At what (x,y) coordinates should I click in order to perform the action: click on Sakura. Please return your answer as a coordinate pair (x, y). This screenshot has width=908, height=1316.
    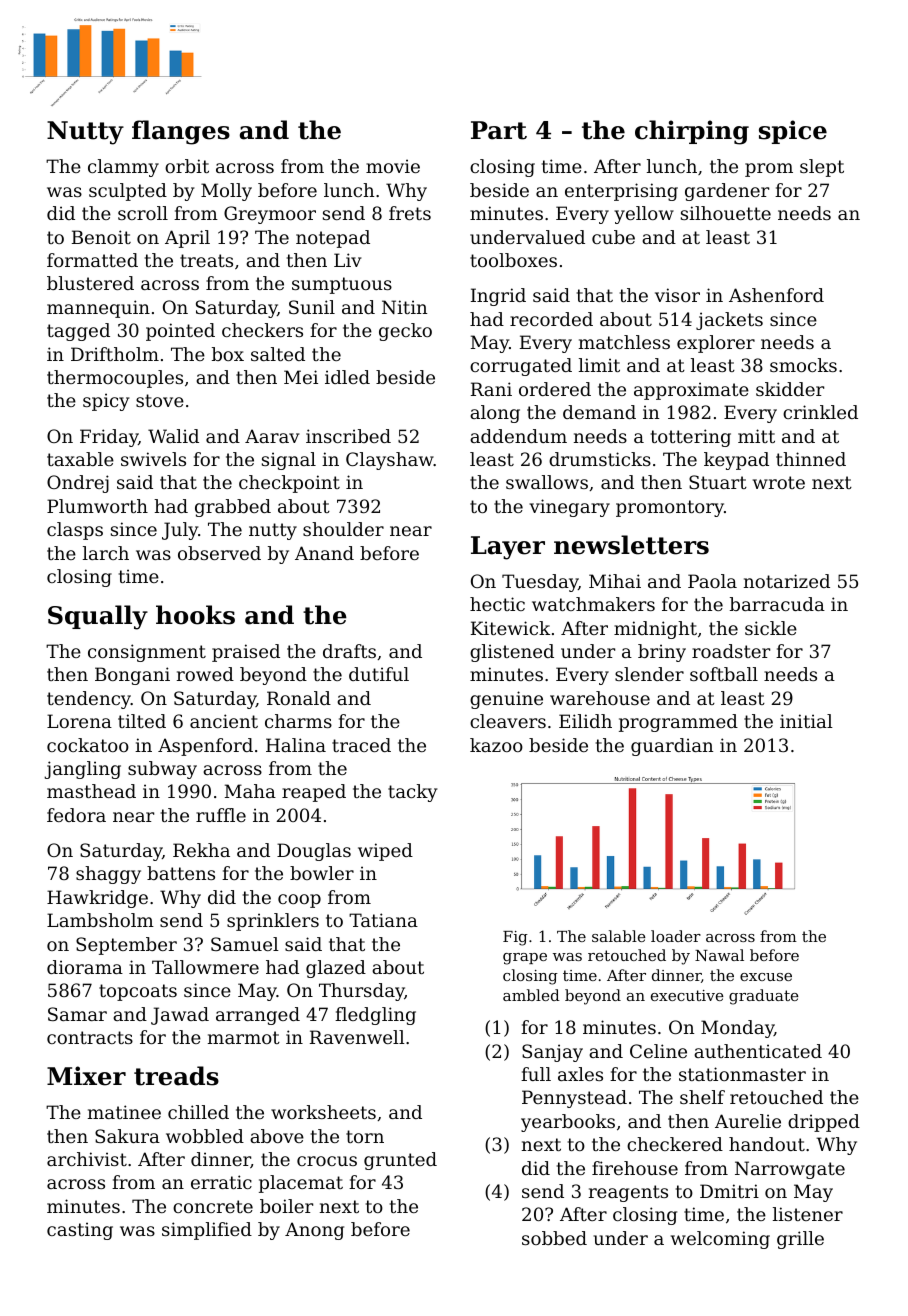
    Looking at the image, I should click on (127, 1136).
